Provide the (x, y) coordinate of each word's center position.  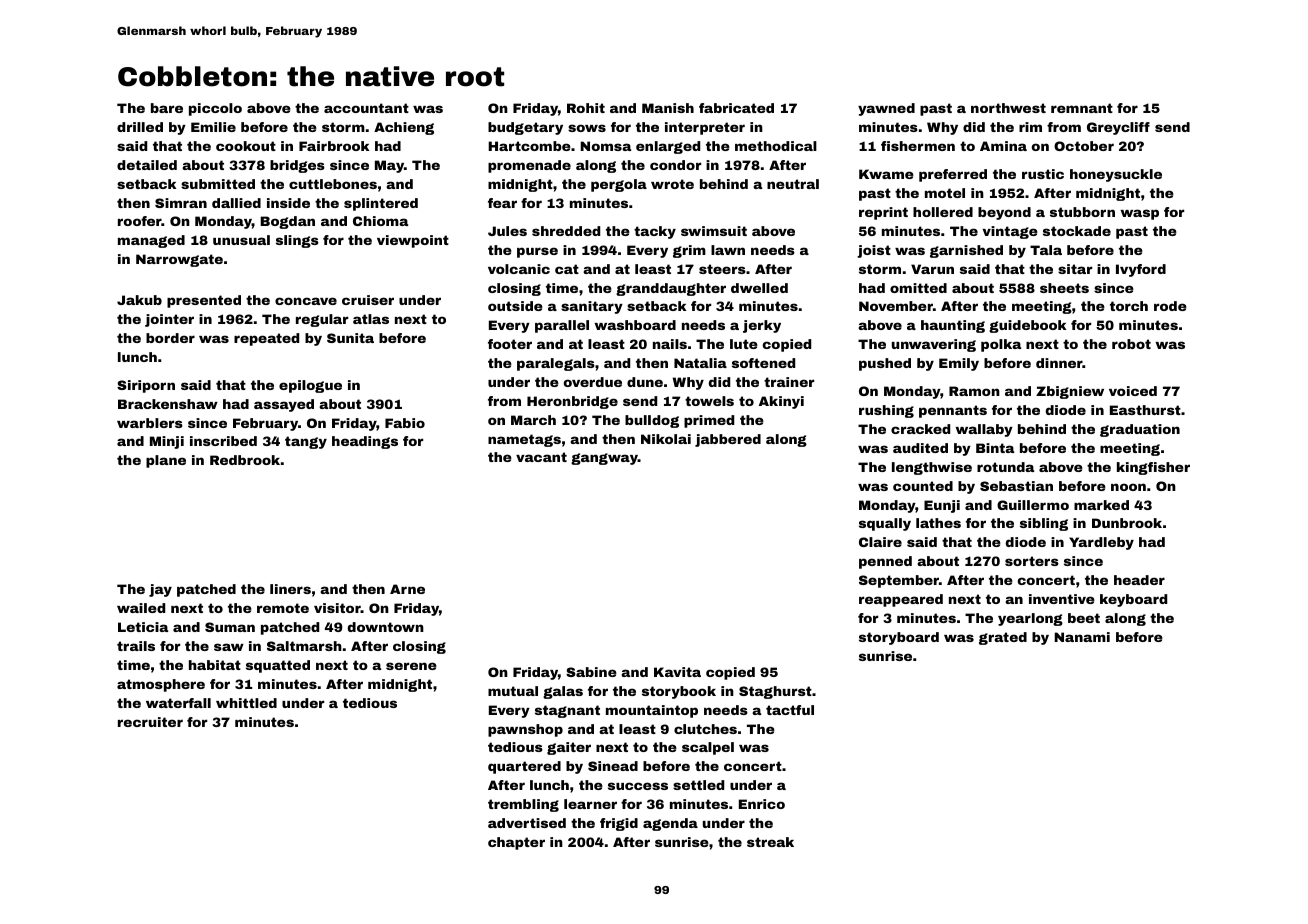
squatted (278, 666)
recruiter (150, 722)
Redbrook (245, 460)
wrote (672, 184)
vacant (541, 457)
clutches (705, 729)
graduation (1140, 430)
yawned (886, 109)
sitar (1075, 269)
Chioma (380, 221)
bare (167, 108)
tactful (790, 710)
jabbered (728, 440)
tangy (306, 442)
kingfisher (1153, 468)
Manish (668, 108)
